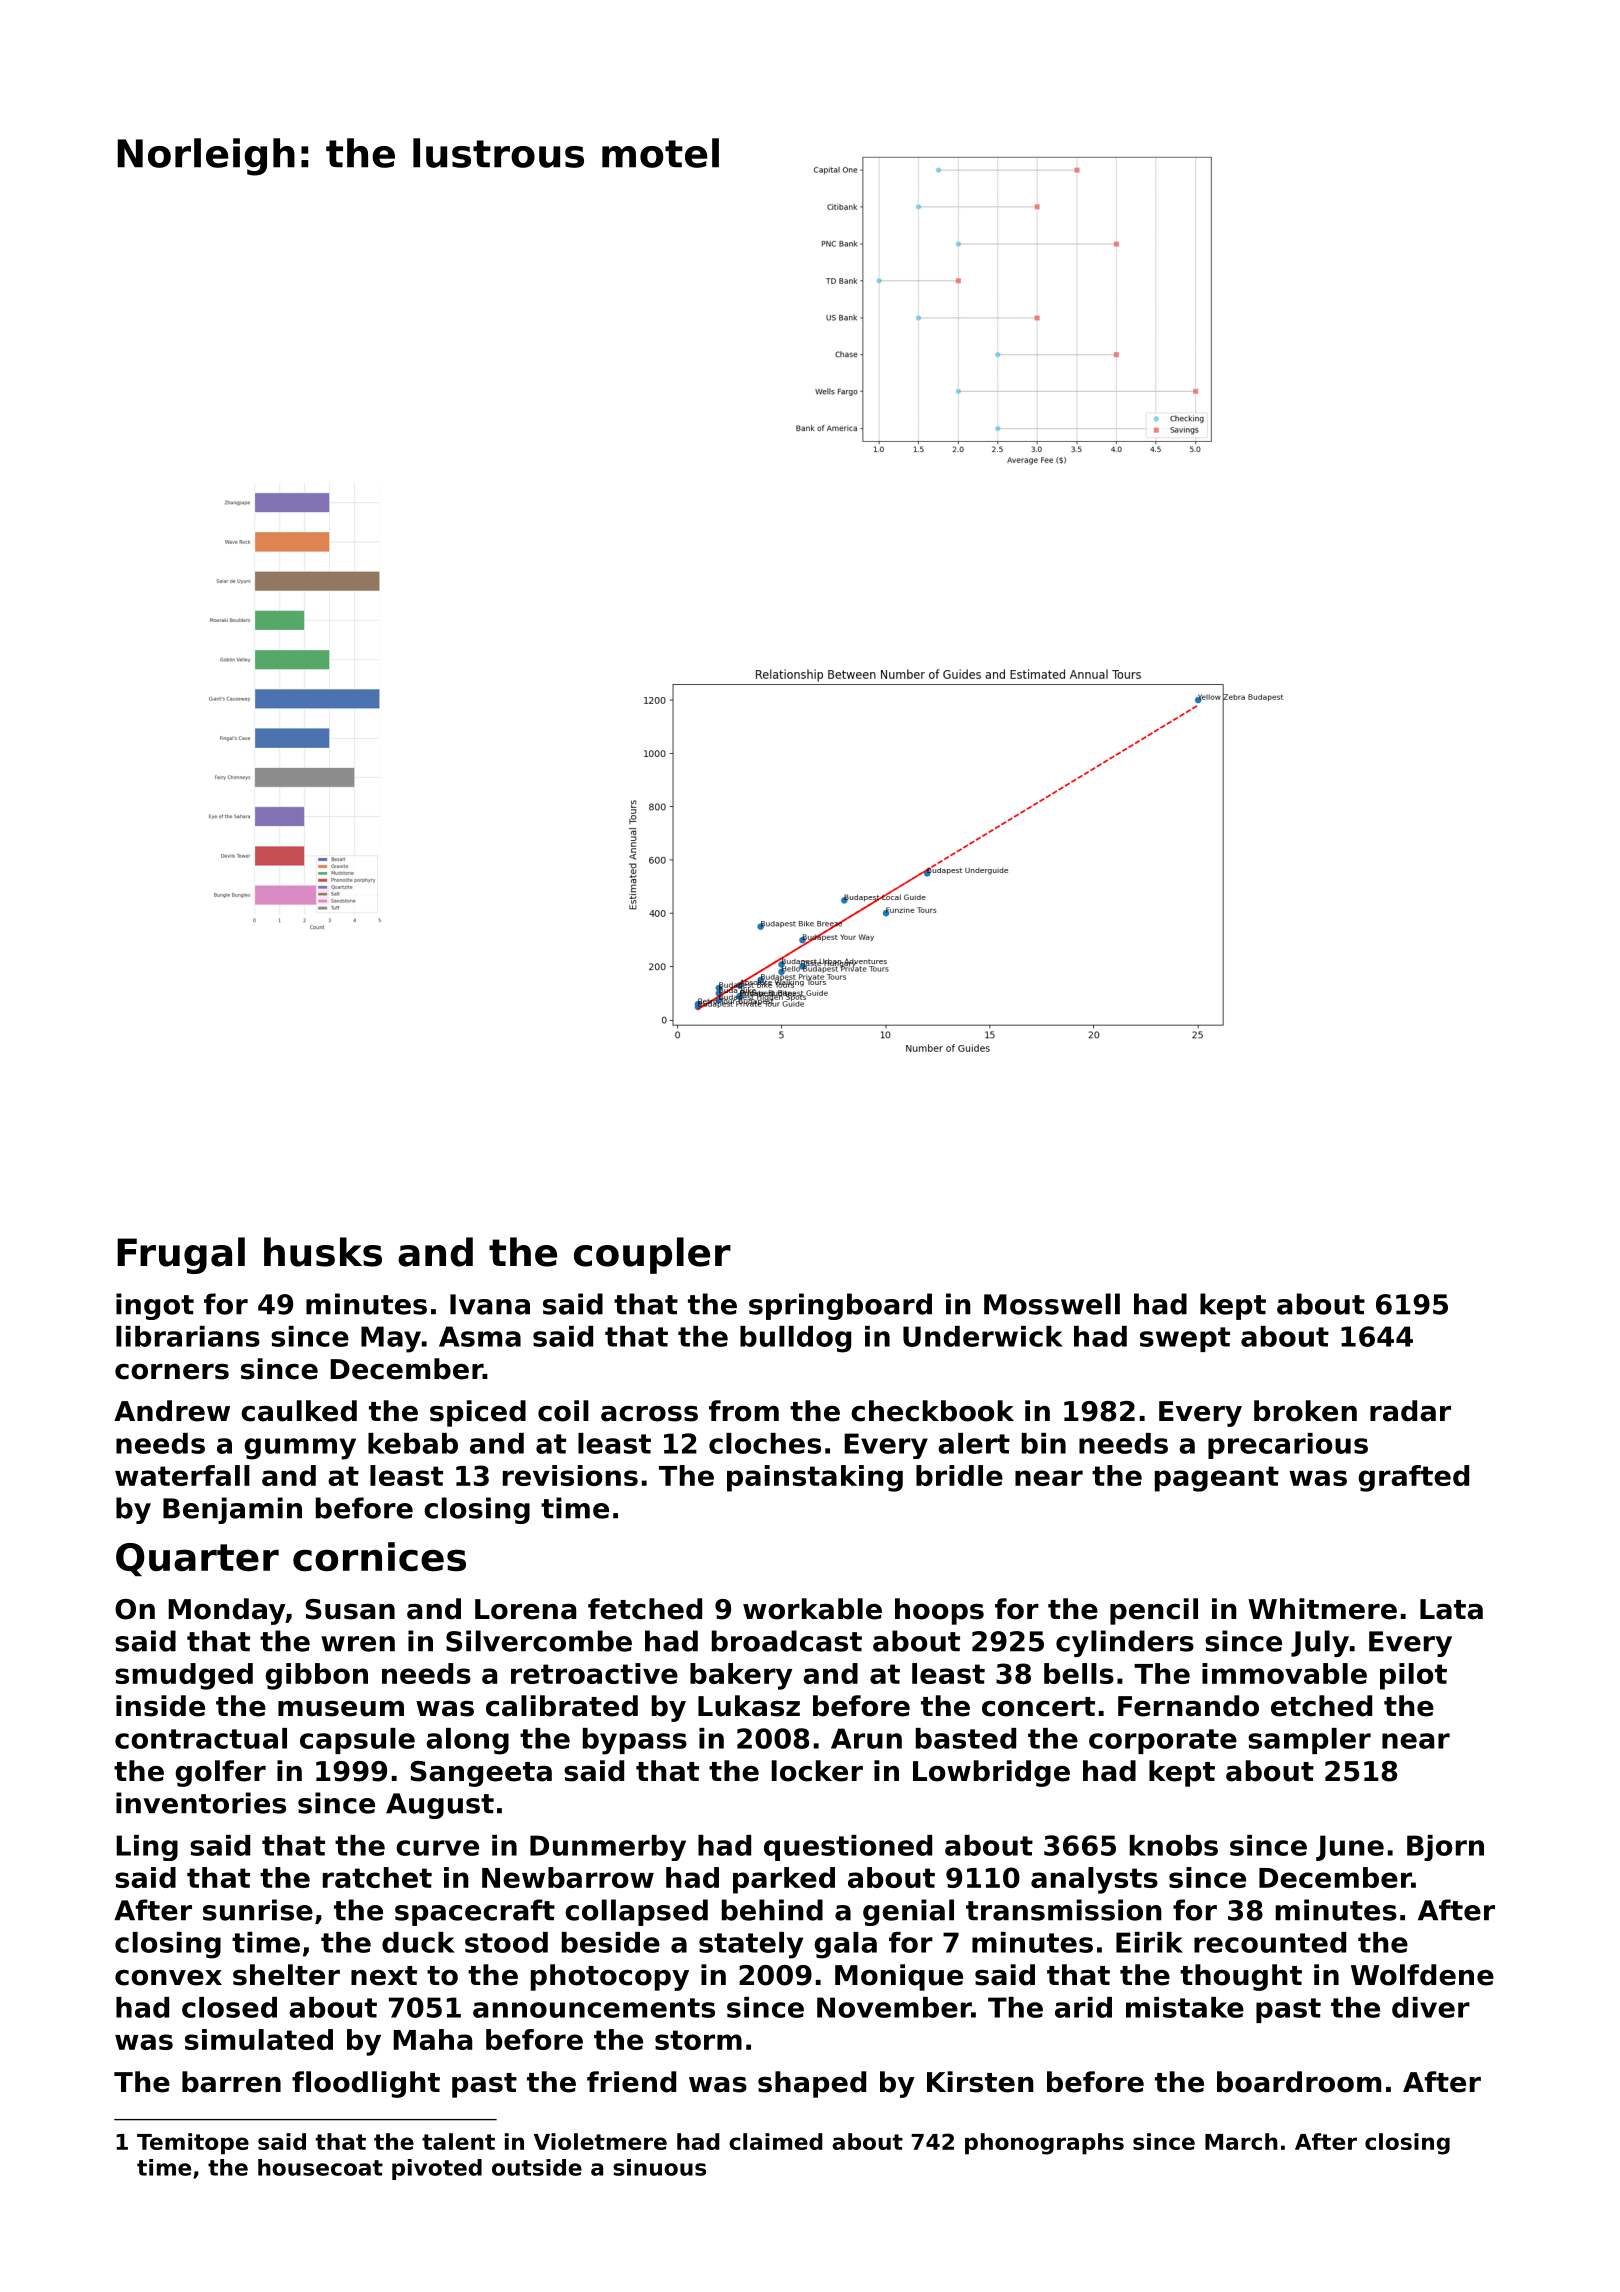 This screenshot has width=1620, height=2292. I want to click on Frugal, so click(181, 1255).
